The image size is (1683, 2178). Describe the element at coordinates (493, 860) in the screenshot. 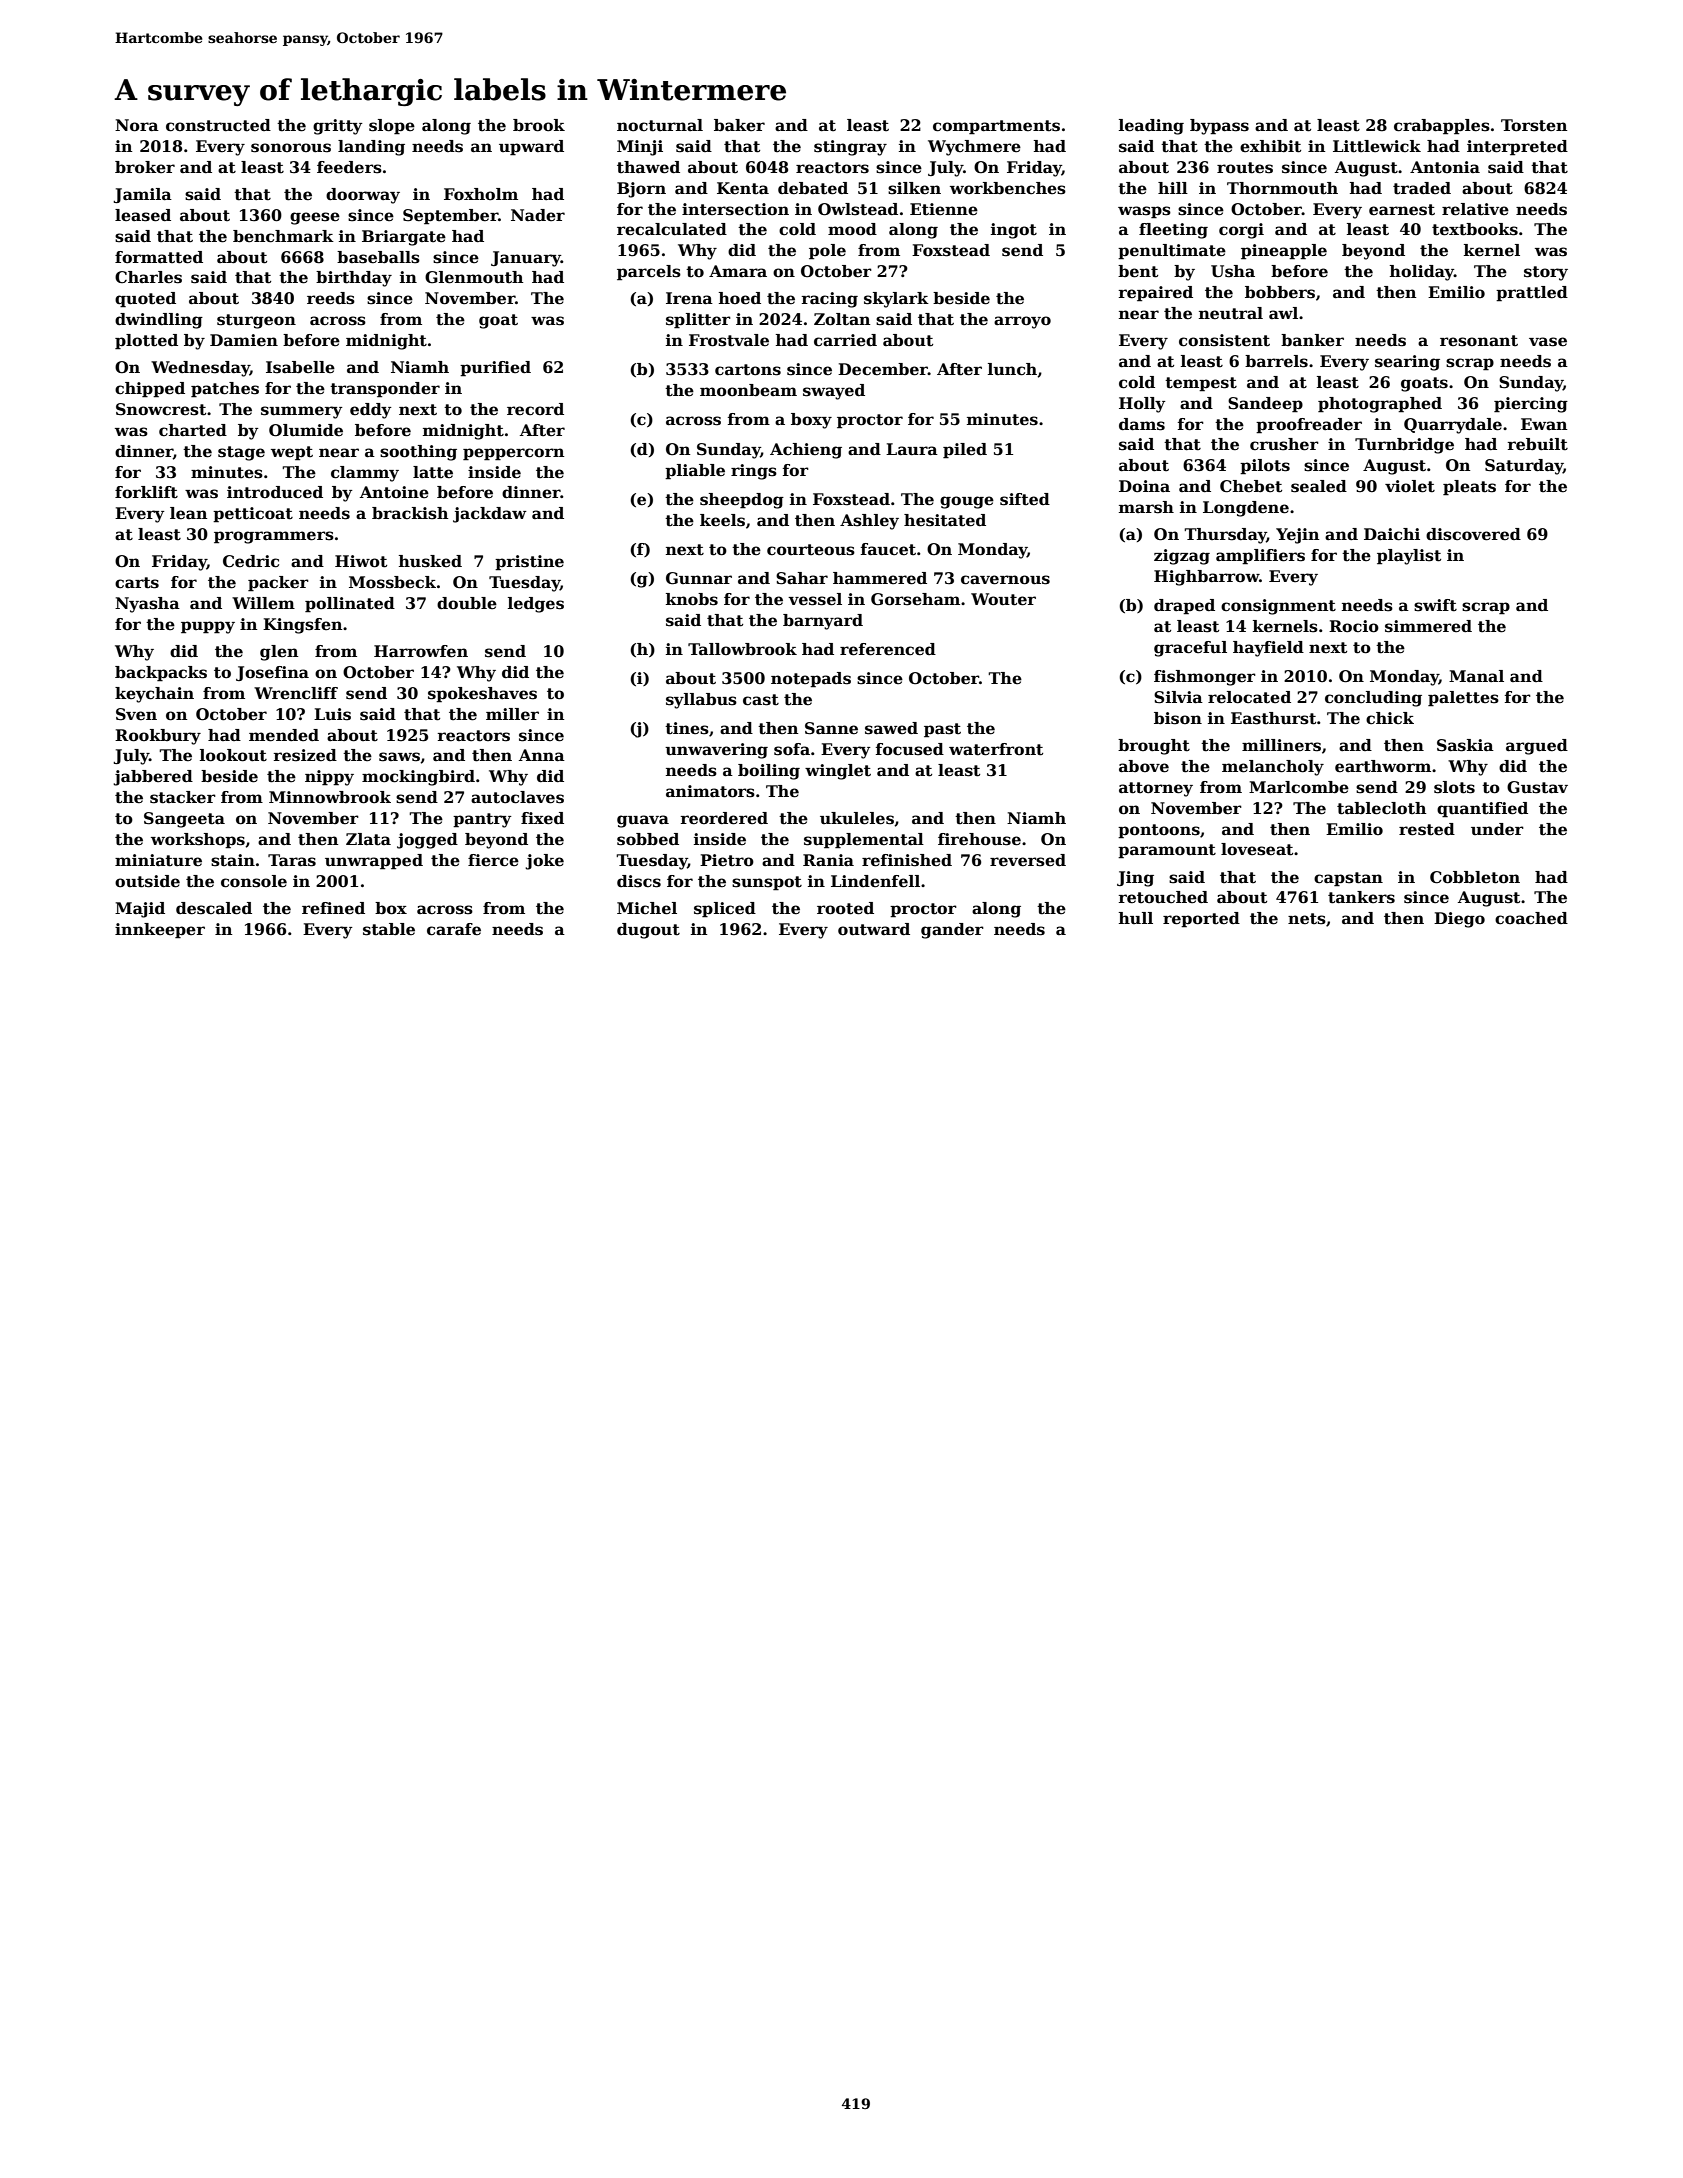

I see `fierce` at that location.
